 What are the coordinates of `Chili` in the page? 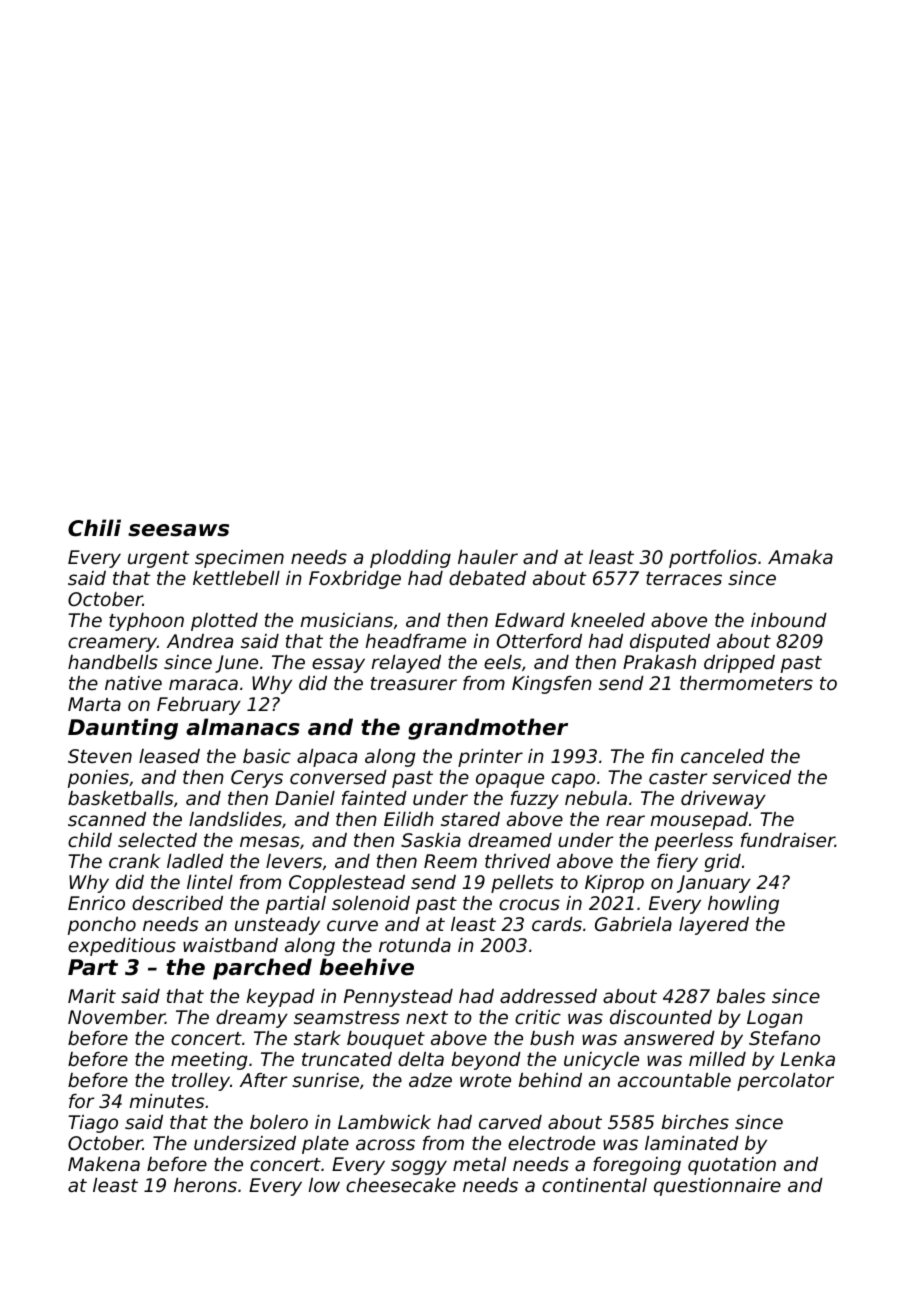 It's located at (94, 528).
